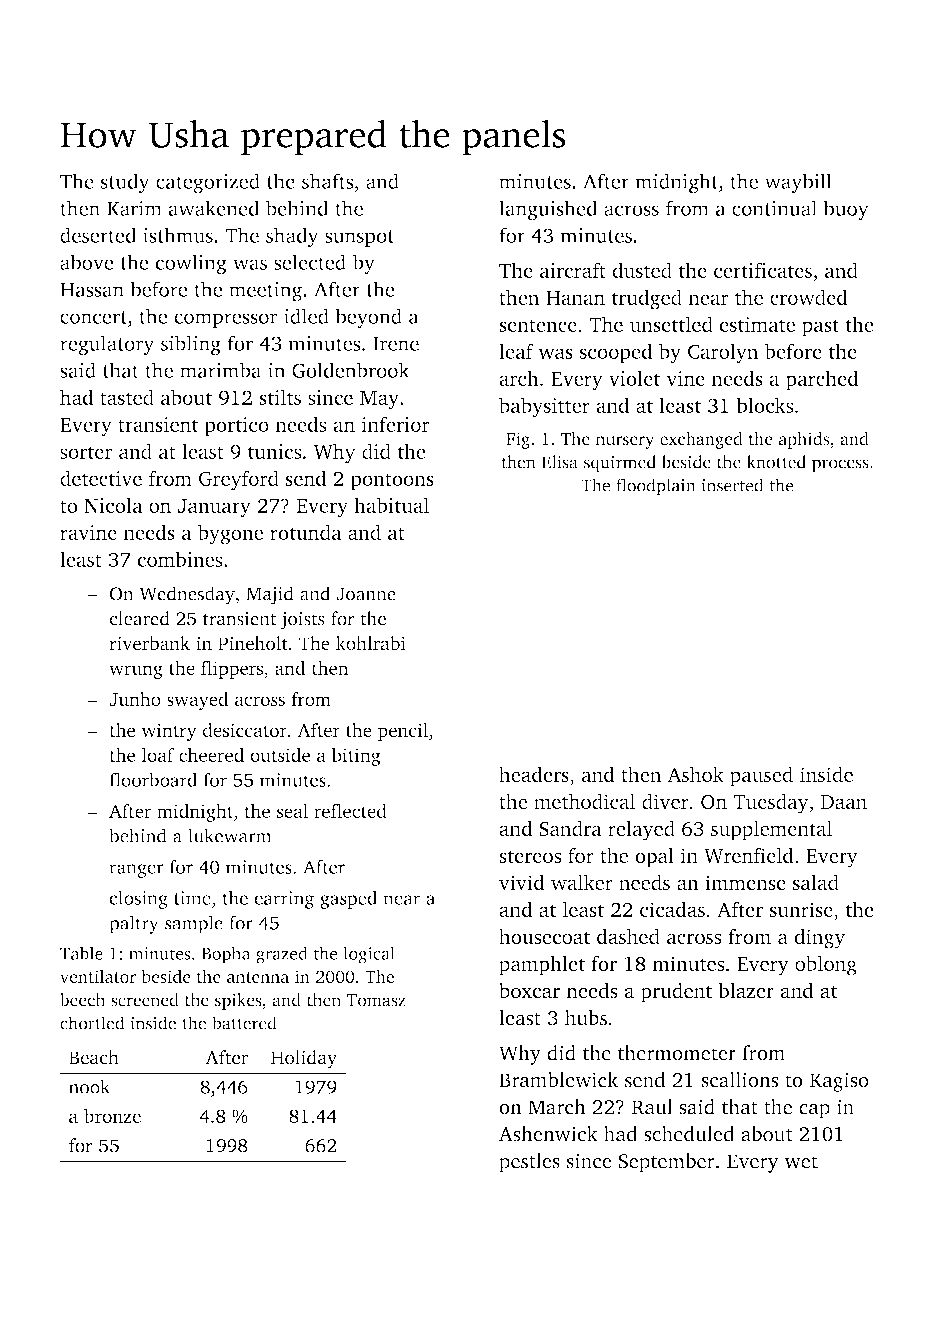 The height and width of the screenshot is (1327, 936). I want to click on headers, so click(534, 774).
